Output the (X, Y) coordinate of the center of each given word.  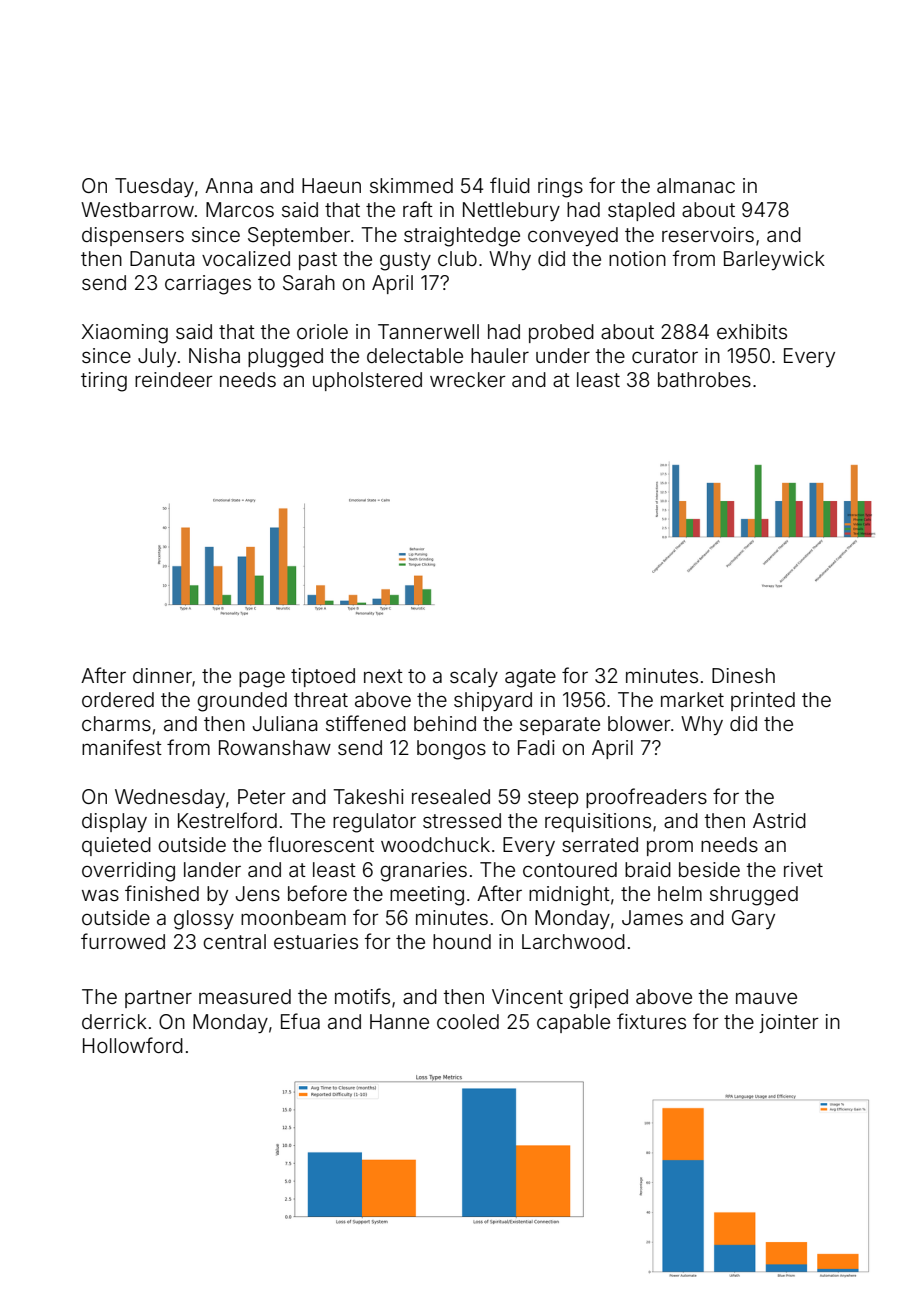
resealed (451, 796)
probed (561, 333)
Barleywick (774, 260)
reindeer (174, 379)
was (100, 895)
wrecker (468, 379)
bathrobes (704, 379)
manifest (122, 747)
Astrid (779, 820)
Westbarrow (137, 209)
